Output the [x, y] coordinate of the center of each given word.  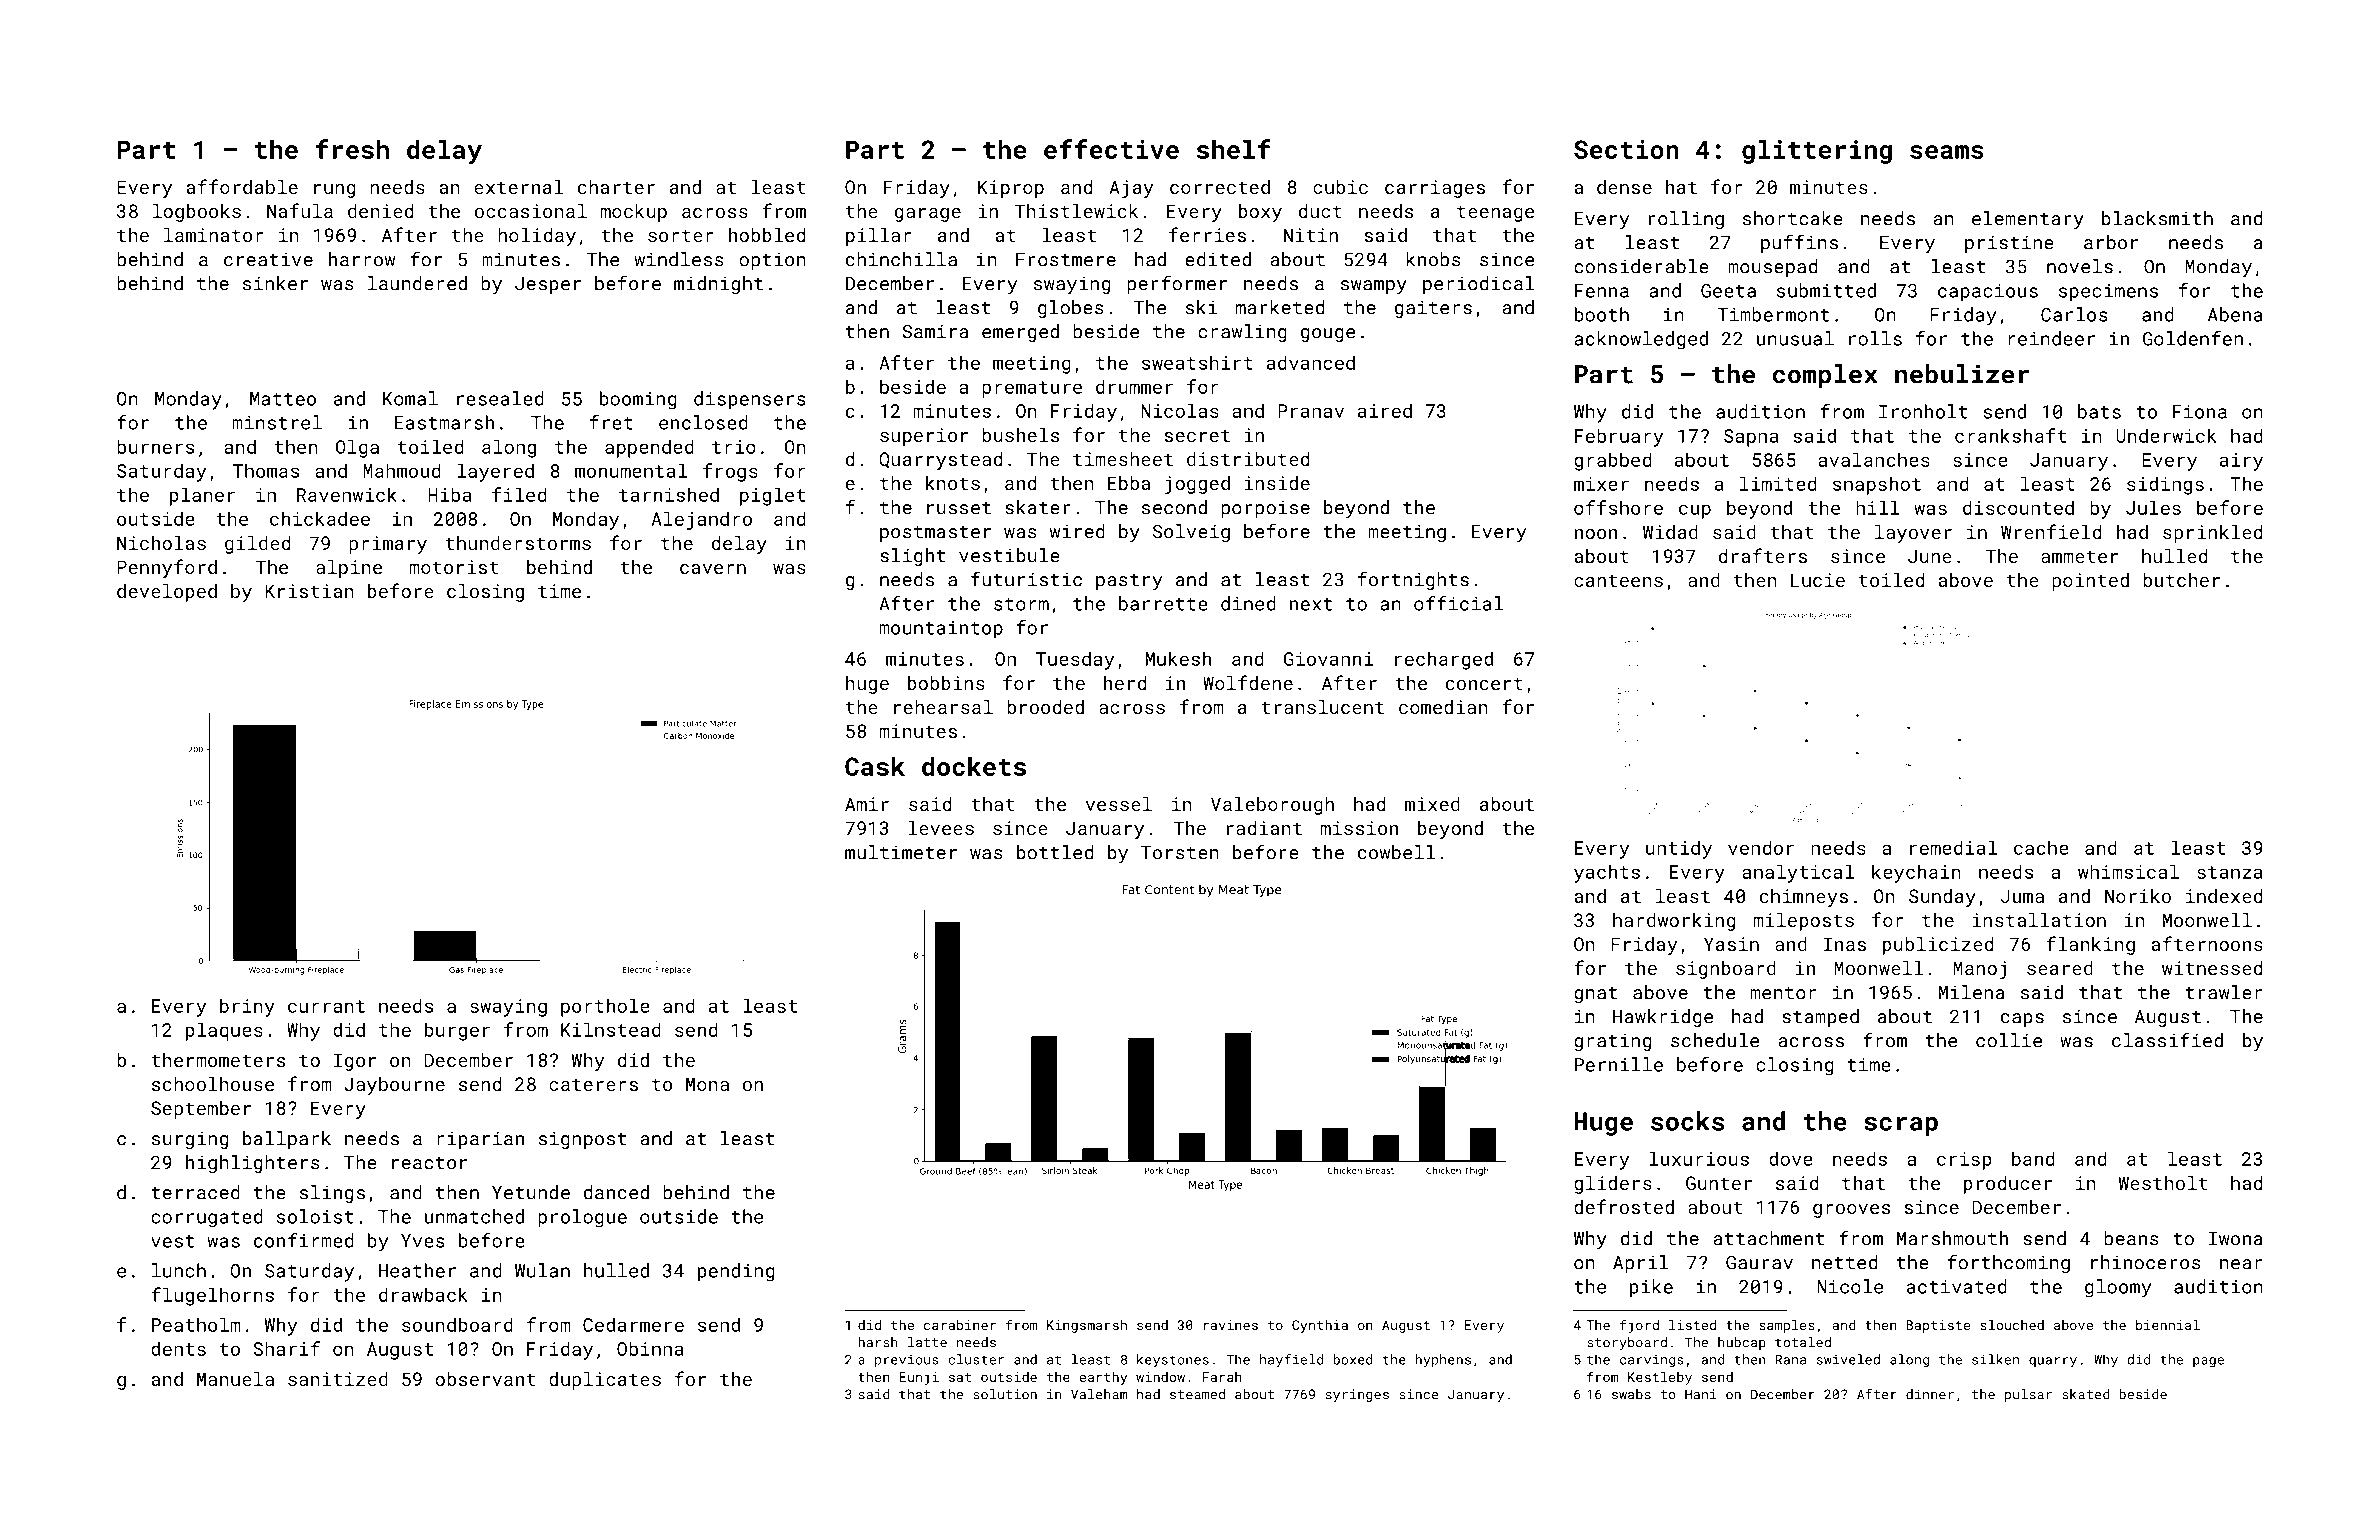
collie [2009, 1040]
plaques [224, 1031]
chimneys [1804, 898]
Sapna [1751, 438]
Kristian [309, 591]
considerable [1641, 266]
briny [247, 1007]
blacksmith [2157, 218]
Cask [875, 766]
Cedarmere [633, 1324]
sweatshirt [1197, 362]
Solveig [1191, 533]
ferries [1207, 234]
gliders [1613, 1185]
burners [155, 446]
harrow [362, 259]
